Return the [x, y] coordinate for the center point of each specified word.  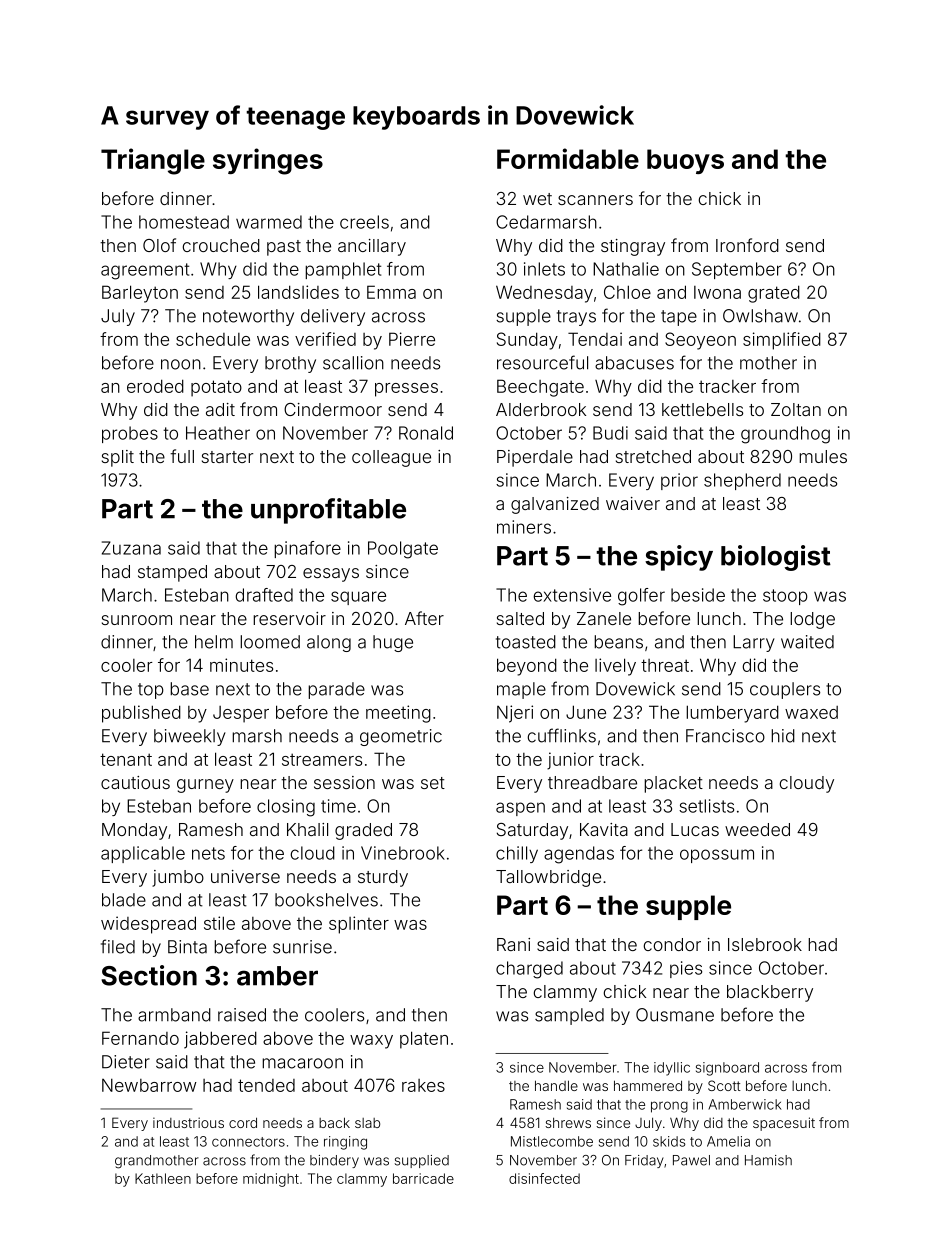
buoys [685, 161]
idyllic [672, 1069]
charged [529, 970]
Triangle [153, 161]
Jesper [241, 714]
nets [208, 853]
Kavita [604, 829]
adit [220, 409]
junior [570, 761]
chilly [517, 854]
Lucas [695, 829]
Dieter [126, 1062]
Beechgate [540, 388]
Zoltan [796, 409]
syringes [268, 161]
